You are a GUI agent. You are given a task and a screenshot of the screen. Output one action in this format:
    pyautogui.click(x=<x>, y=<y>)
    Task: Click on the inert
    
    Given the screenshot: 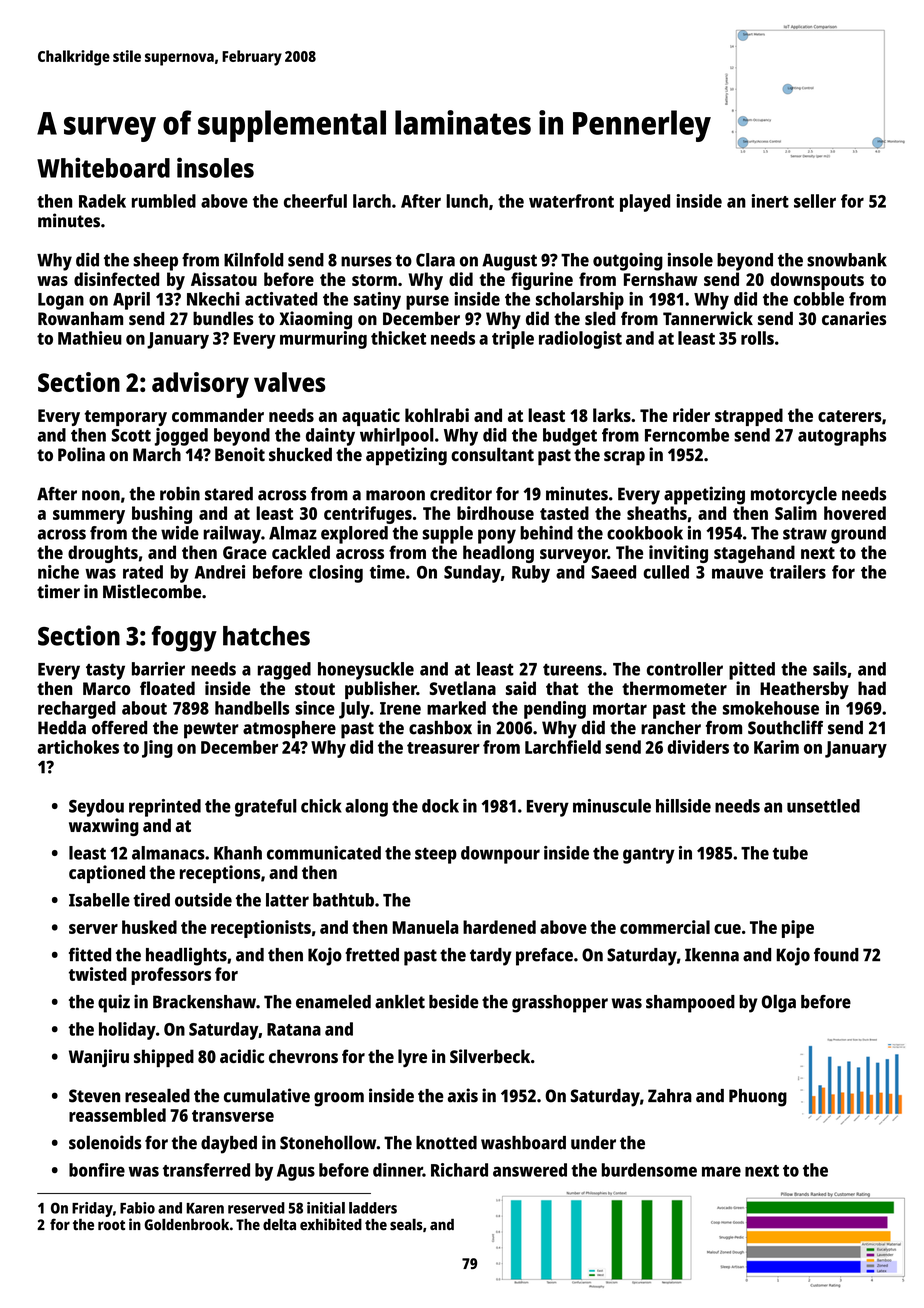 What is the action you would take?
    pyautogui.click(x=770, y=201)
